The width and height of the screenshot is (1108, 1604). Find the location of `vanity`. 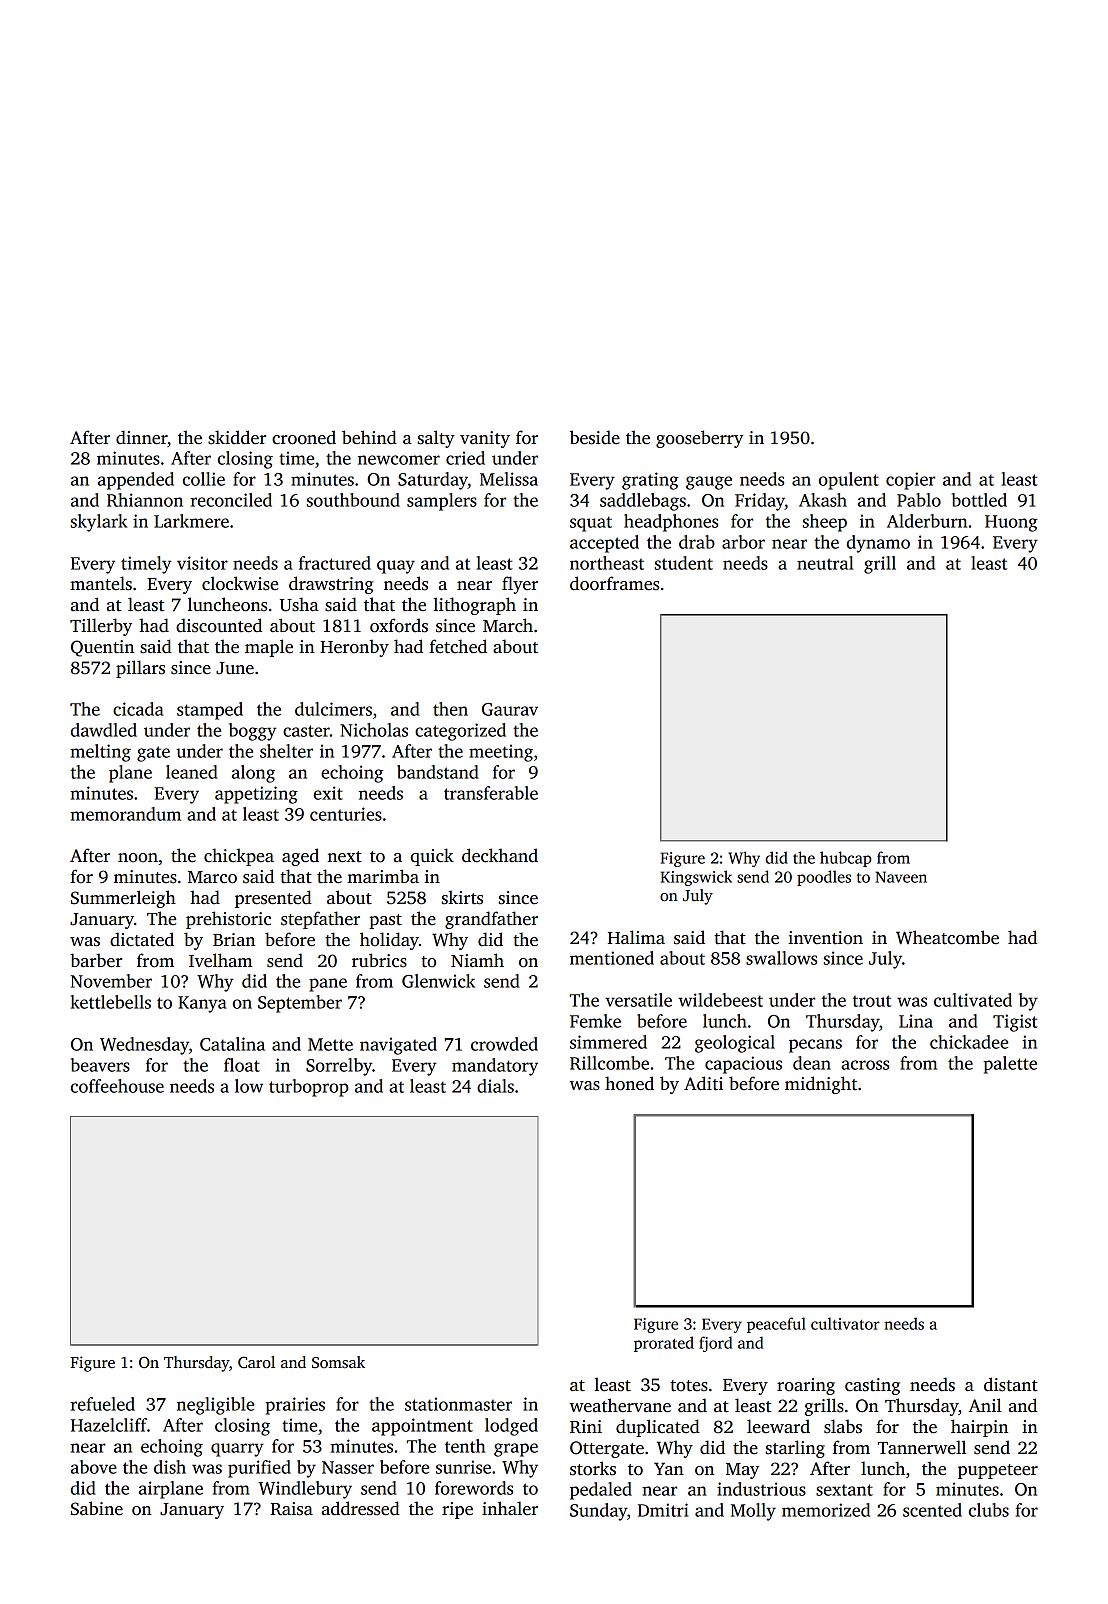

vanity is located at coordinates (485, 439).
